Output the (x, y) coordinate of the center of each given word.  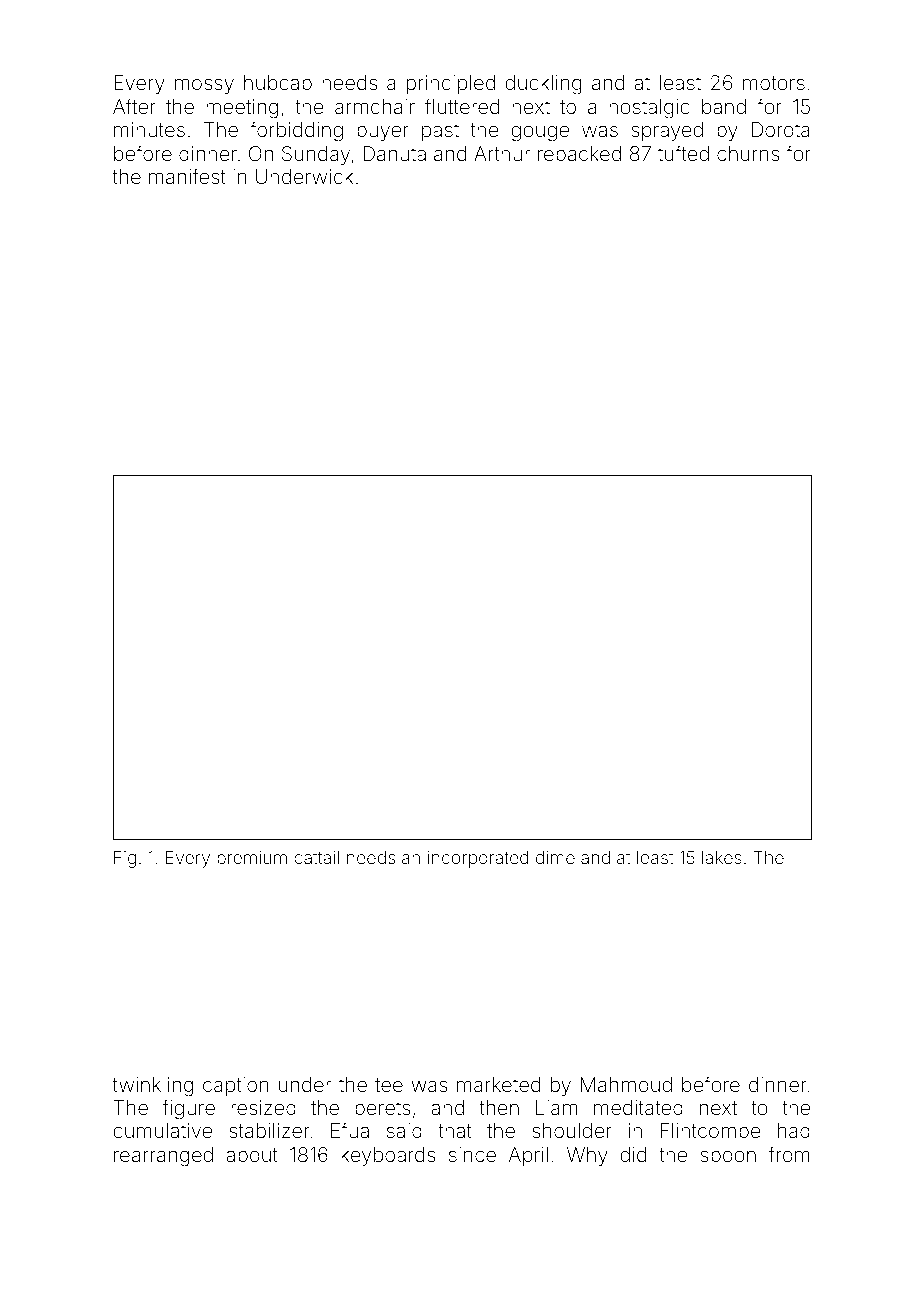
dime (555, 857)
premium (252, 859)
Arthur (502, 153)
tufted (683, 153)
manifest (187, 176)
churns (748, 153)
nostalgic (649, 109)
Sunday (316, 155)
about (252, 1154)
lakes (722, 857)
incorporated (478, 859)
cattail (316, 857)
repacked (579, 155)
